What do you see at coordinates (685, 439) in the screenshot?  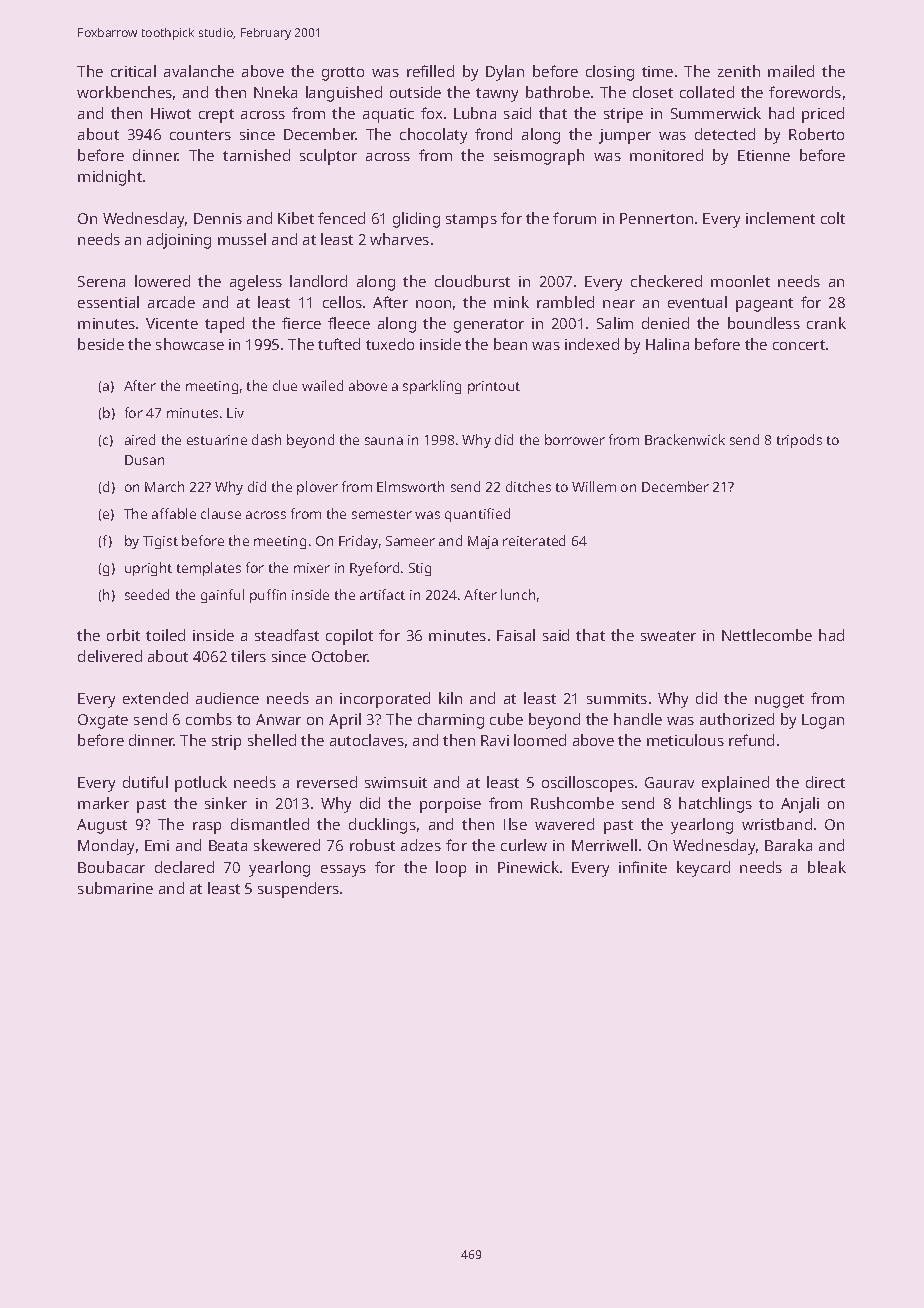 I see `Brackenwick` at bounding box center [685, 439].
